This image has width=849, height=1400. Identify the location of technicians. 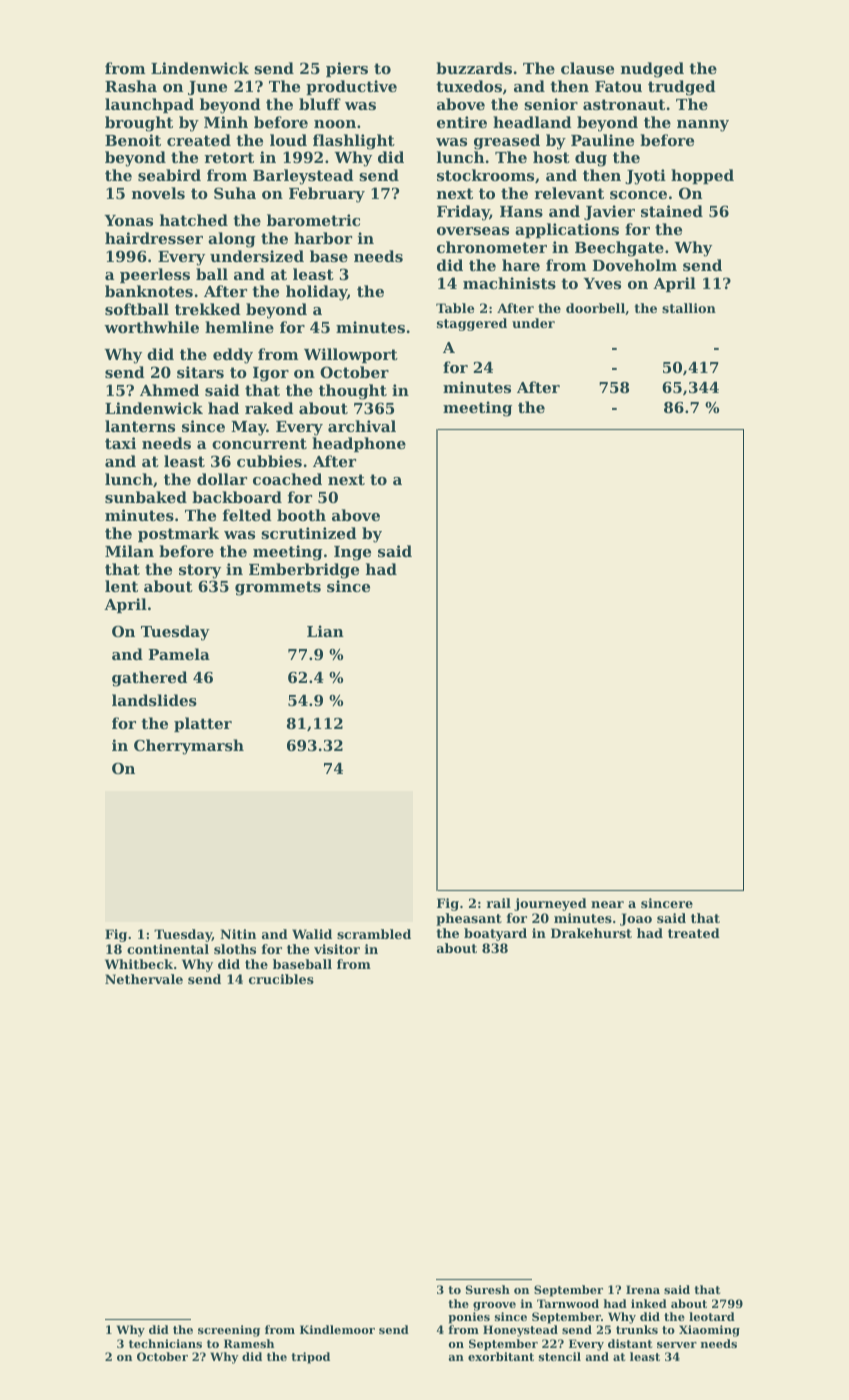
(165, 1343).
